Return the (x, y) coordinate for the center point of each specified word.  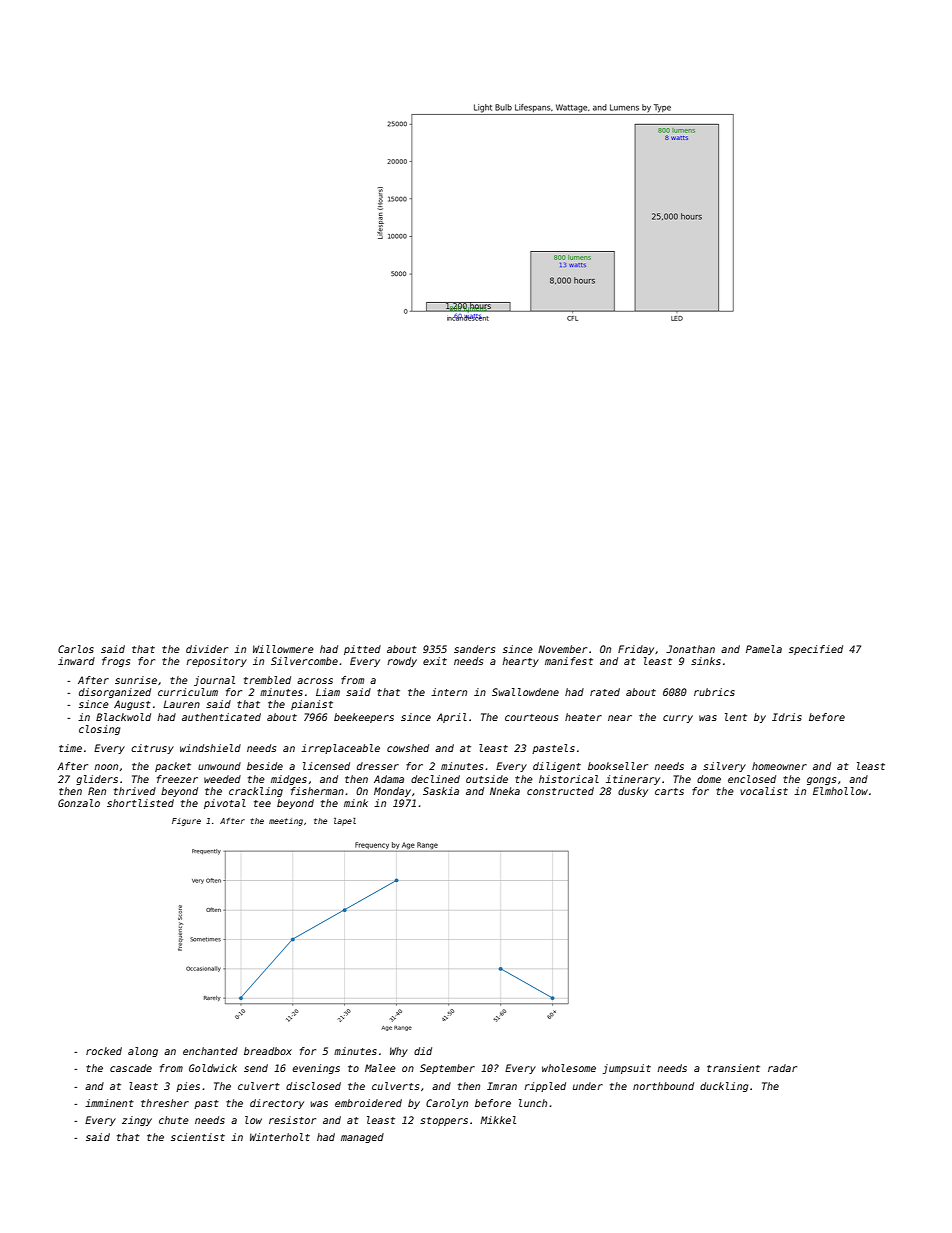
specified (816, 650)
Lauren (181, 704)
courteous (531, 717)
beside (265, 766)
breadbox (268, 1051)
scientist (198, 1137)
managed (362, 1138)
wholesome (569, 1068)
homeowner (779, 766)
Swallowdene (525, 692)
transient (733, 1068)
